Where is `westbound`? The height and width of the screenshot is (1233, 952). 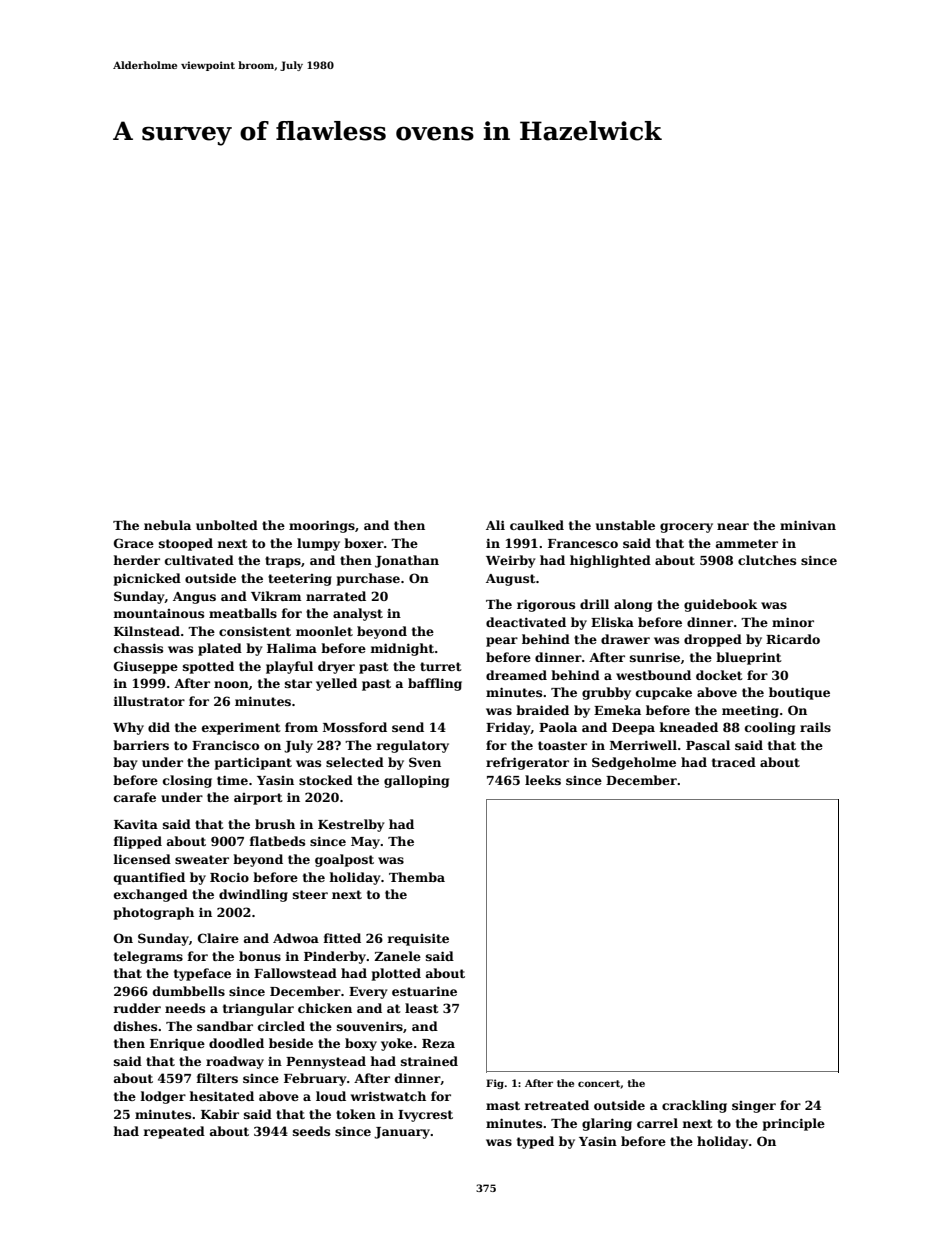
westbound is located at coordinates (653, 675).
